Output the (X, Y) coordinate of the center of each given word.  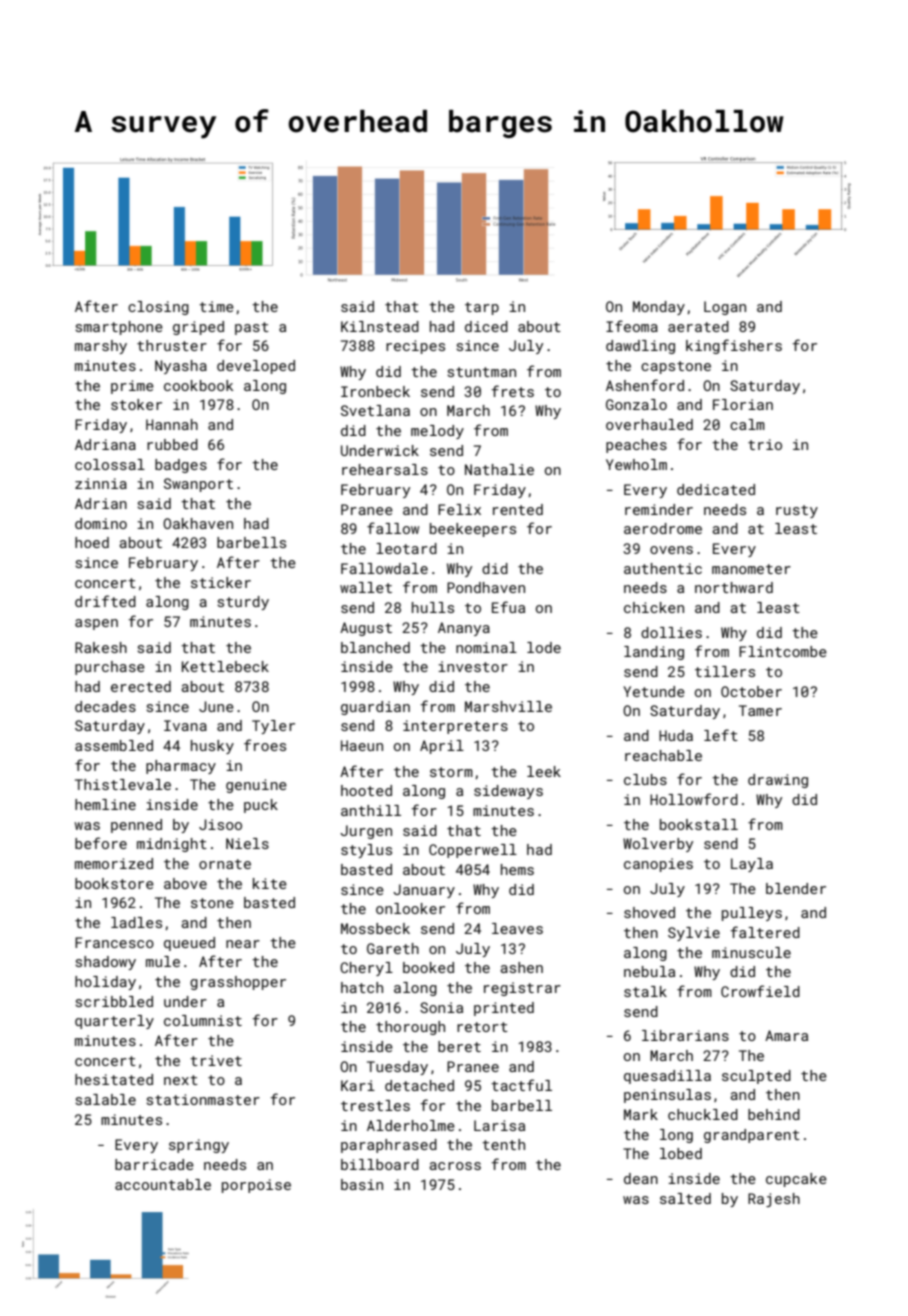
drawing (778, 781)
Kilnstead (380, 326)
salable (105, 1099)
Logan (725, 308)
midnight (172, 845)
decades (105, 706)
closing (158, 308)
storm (451, 772)
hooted (366, 790)
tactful (521, 1085)
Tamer (760, 710)
